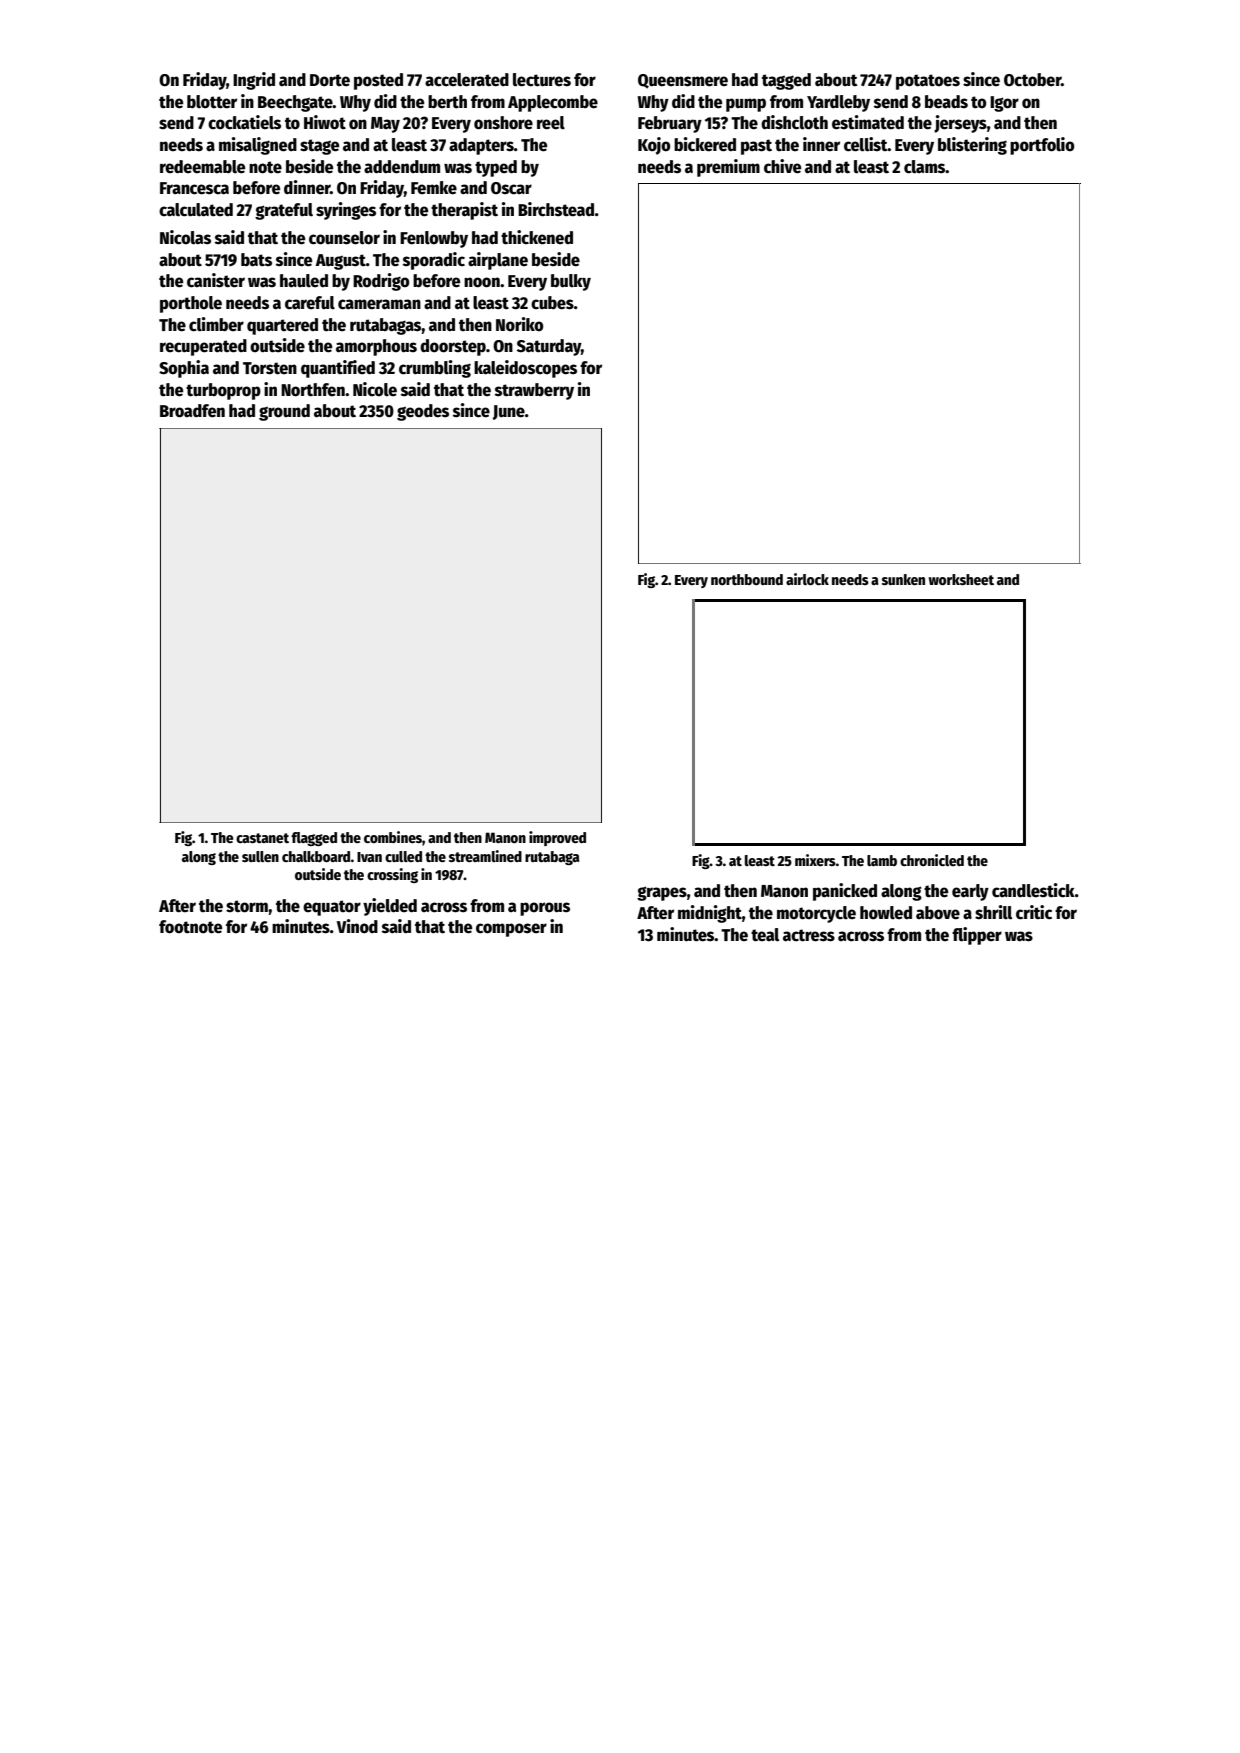  Describe the element at coordinates (571, 282) in the screenshot. I see `bulky` at that location.
